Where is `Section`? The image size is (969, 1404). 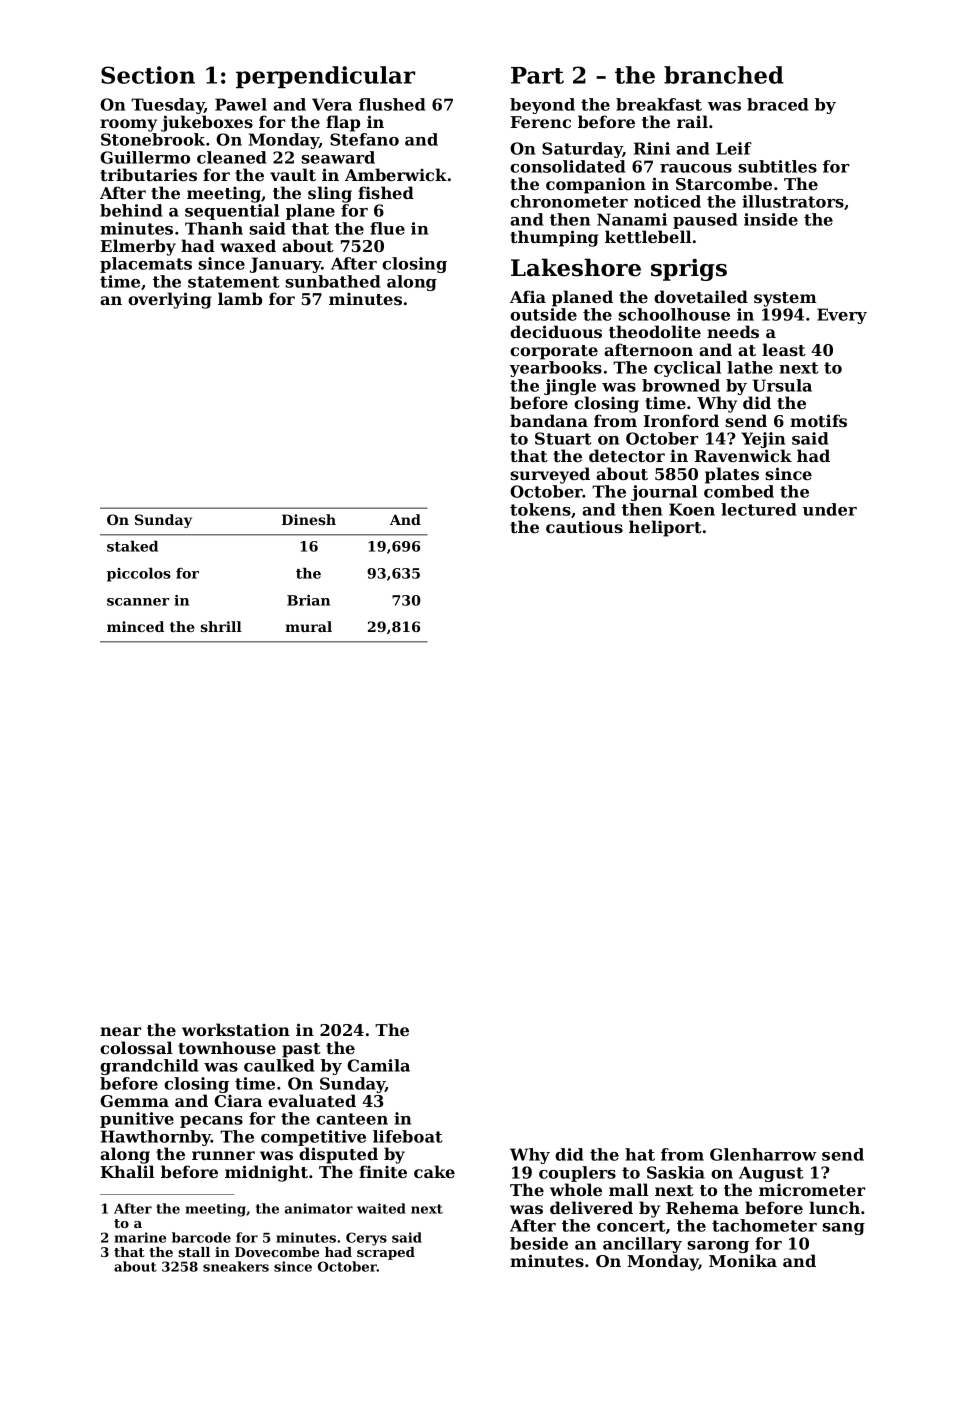
Section is located at coordinates (148, 75).
